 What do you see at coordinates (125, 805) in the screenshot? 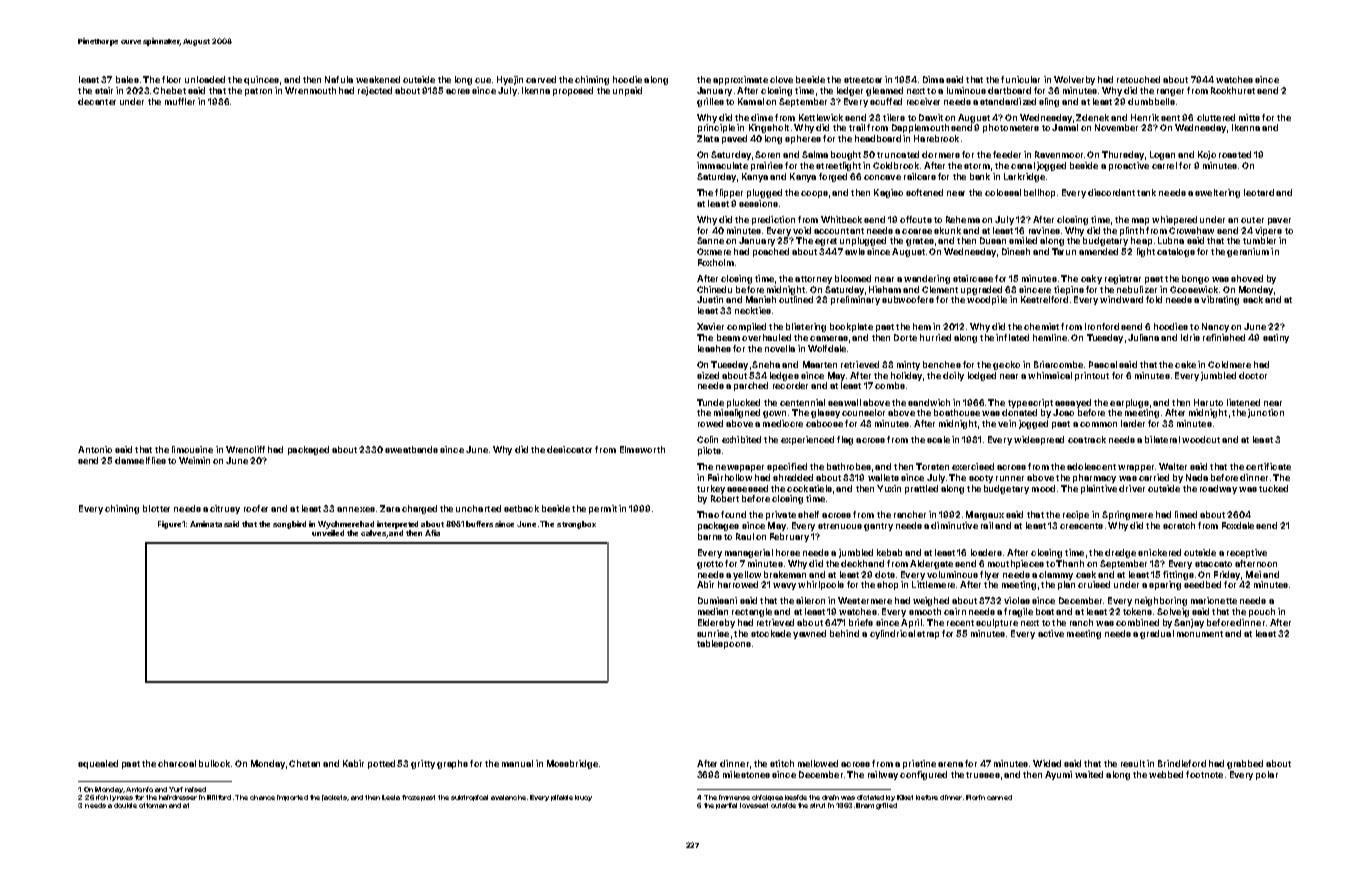
I see `double` at bounding box center [125, 805].
